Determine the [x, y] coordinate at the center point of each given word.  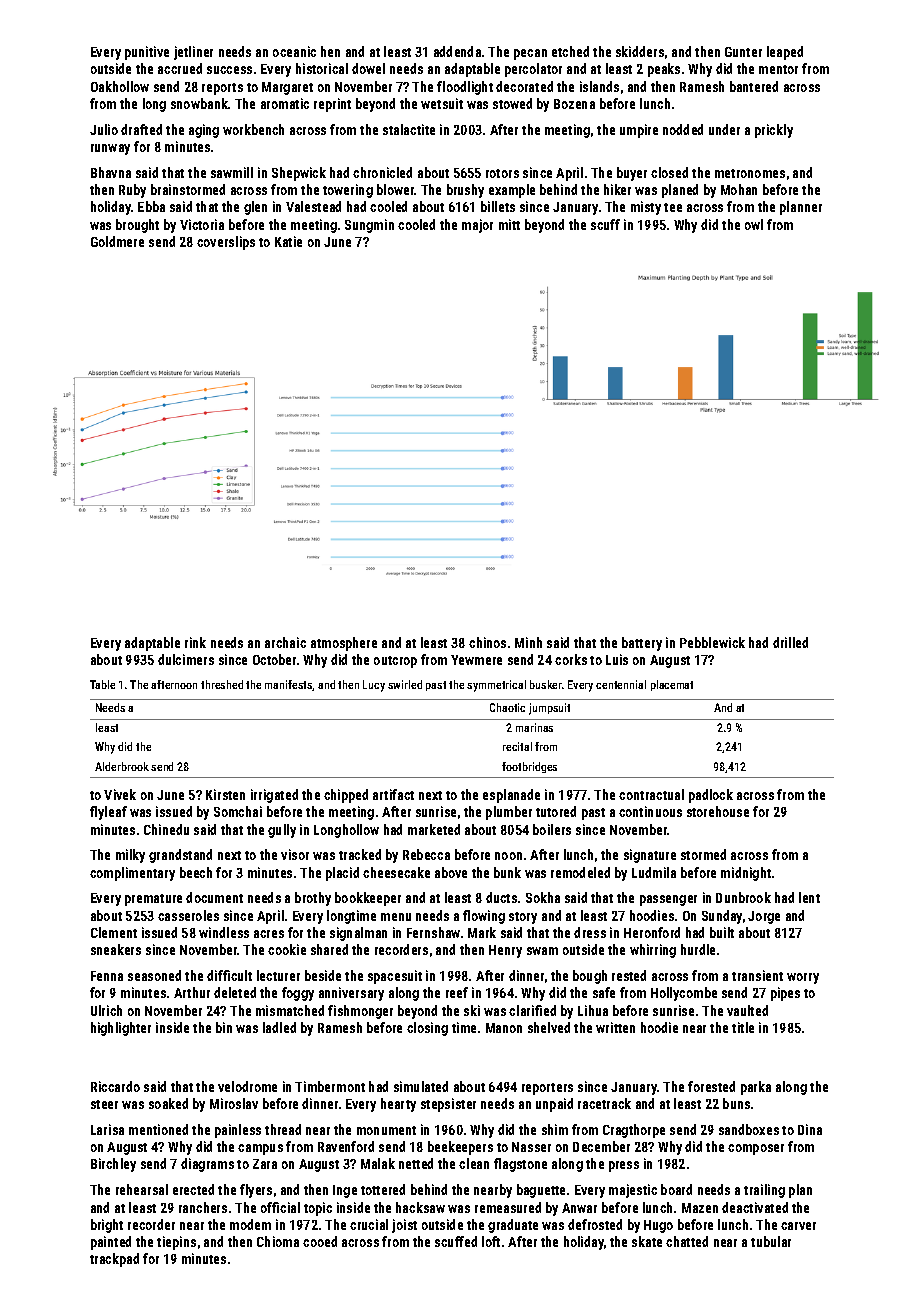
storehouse [718, 811]
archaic [285, 642]
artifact [393, 794]
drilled [790, 642]
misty [646, 208]
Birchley [113, 1165]
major [477, 226]
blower [396, 189]
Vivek [120, 794]
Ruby [132, 191]
